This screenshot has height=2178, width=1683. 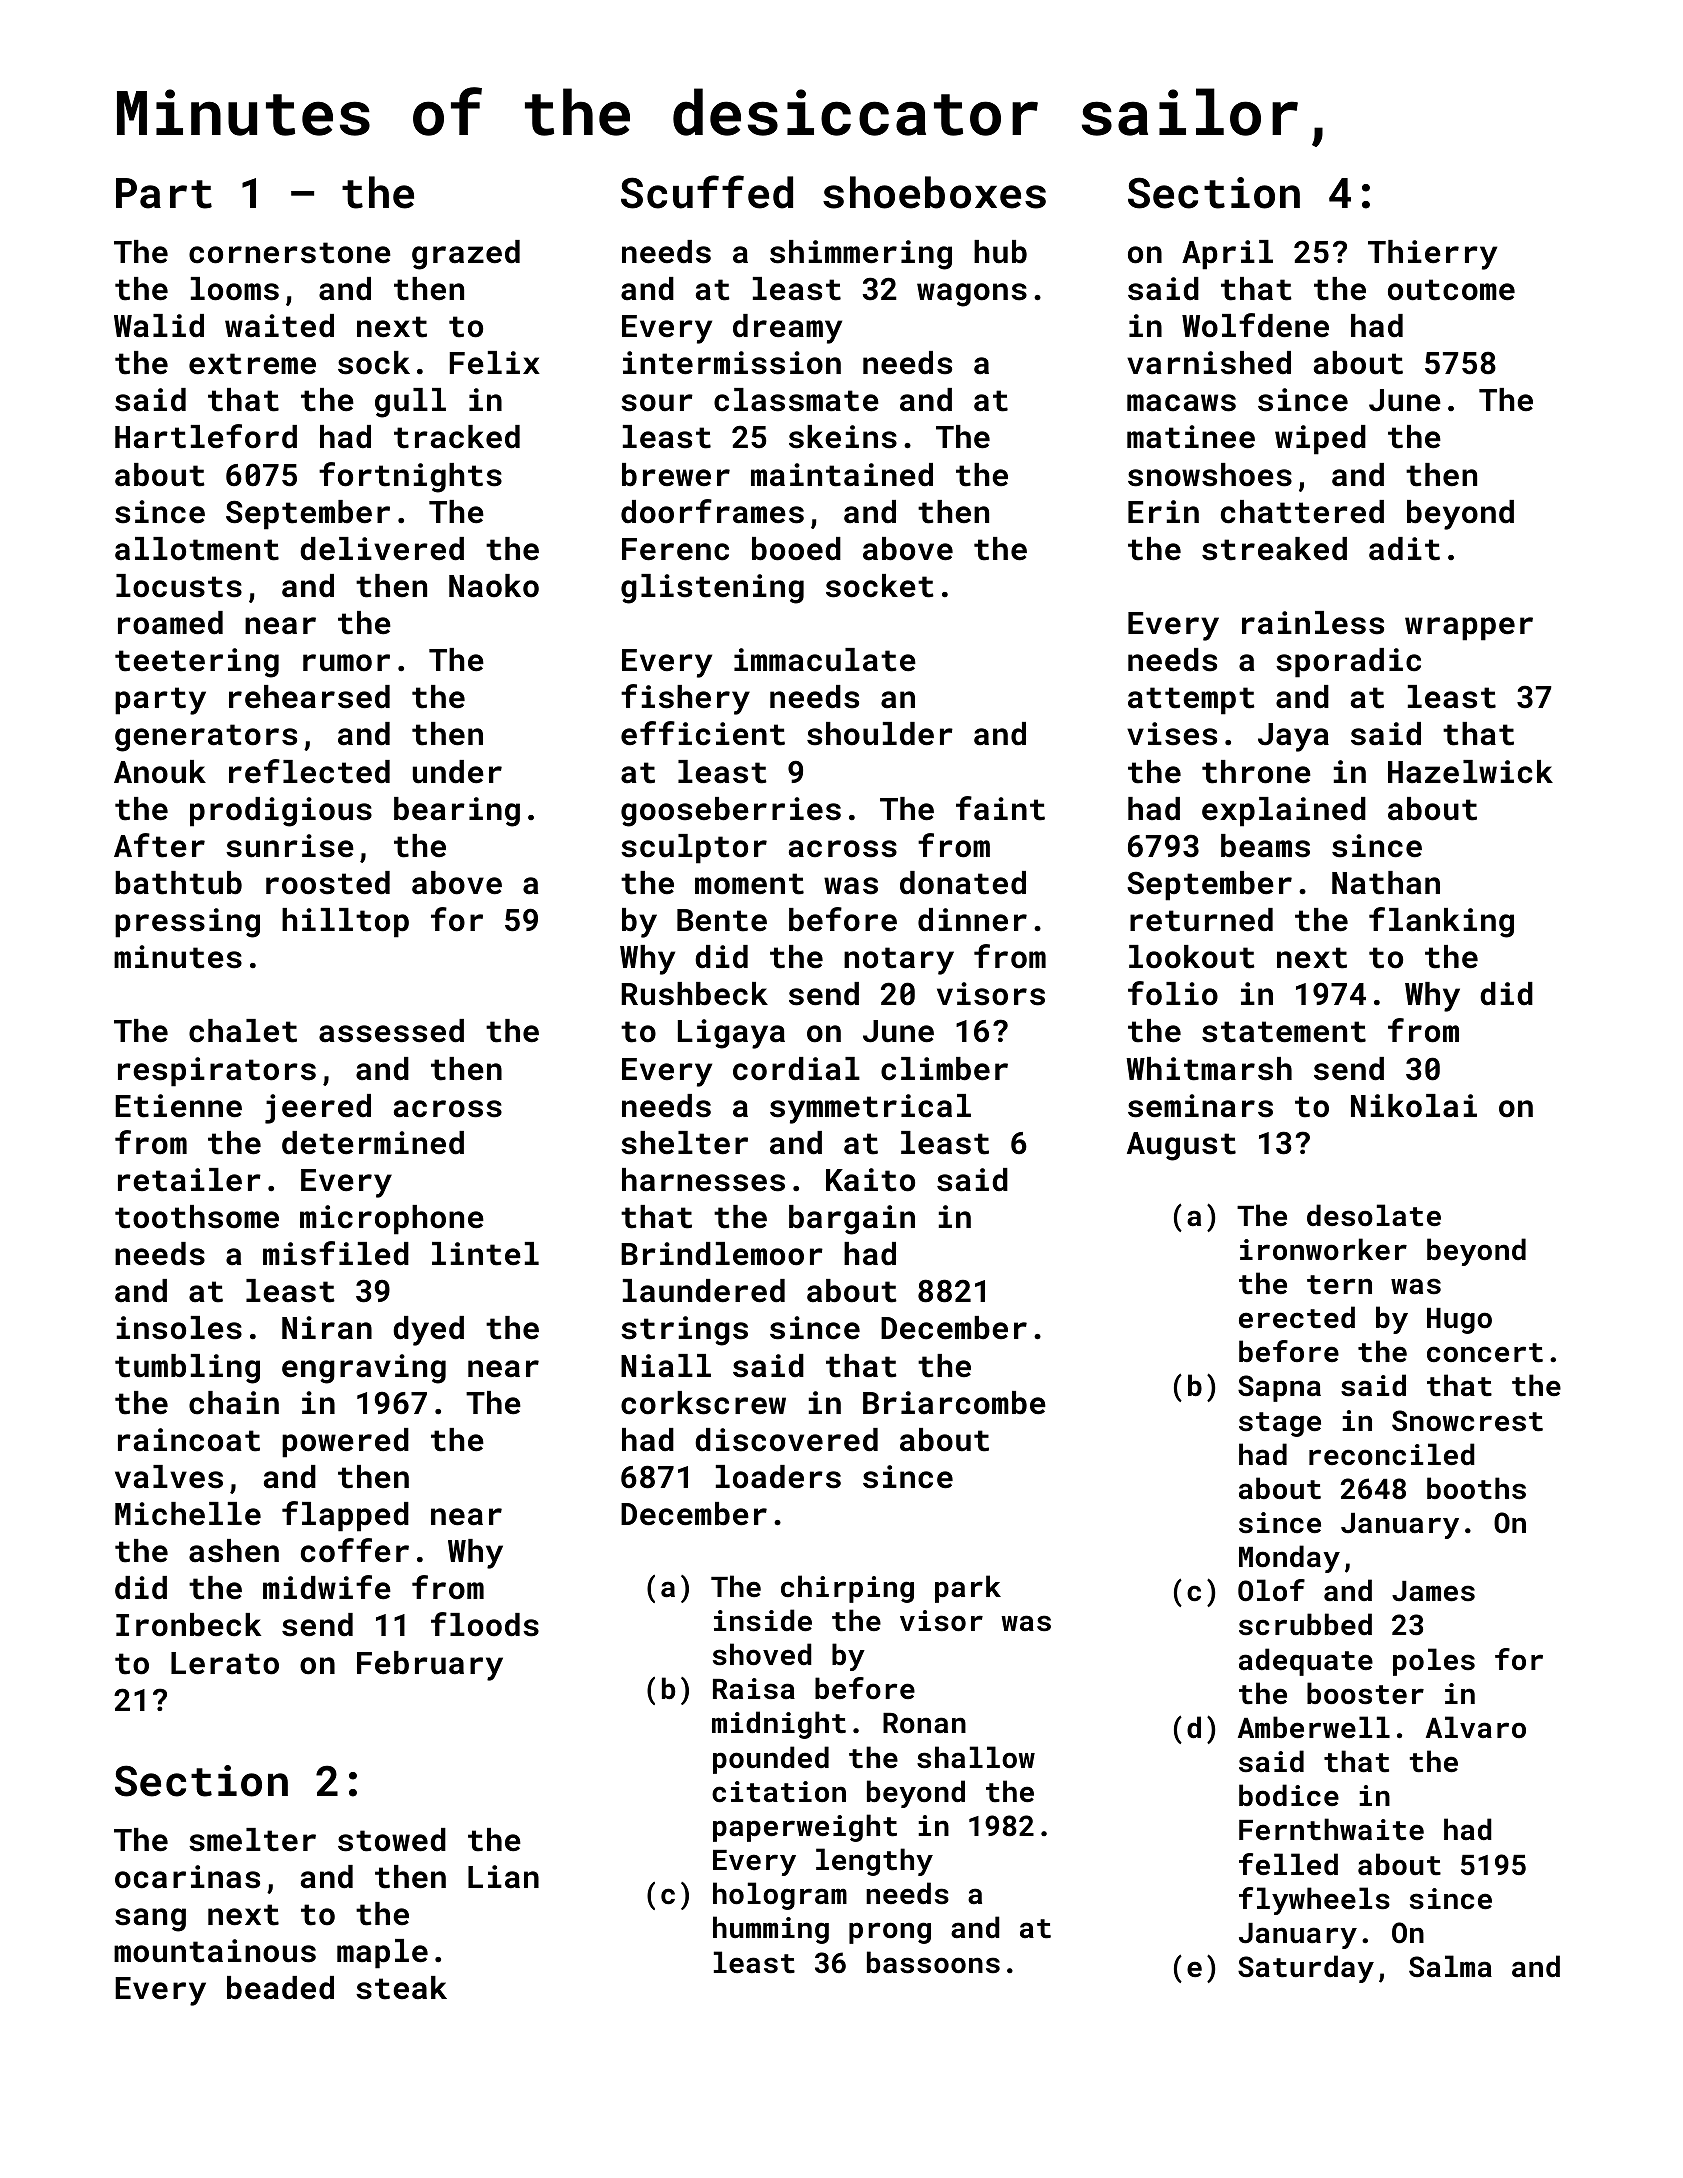 What do you see at coordinates (290, 846) in the screenshot?
I see `sunrise` at bounding box center [290, 846].
